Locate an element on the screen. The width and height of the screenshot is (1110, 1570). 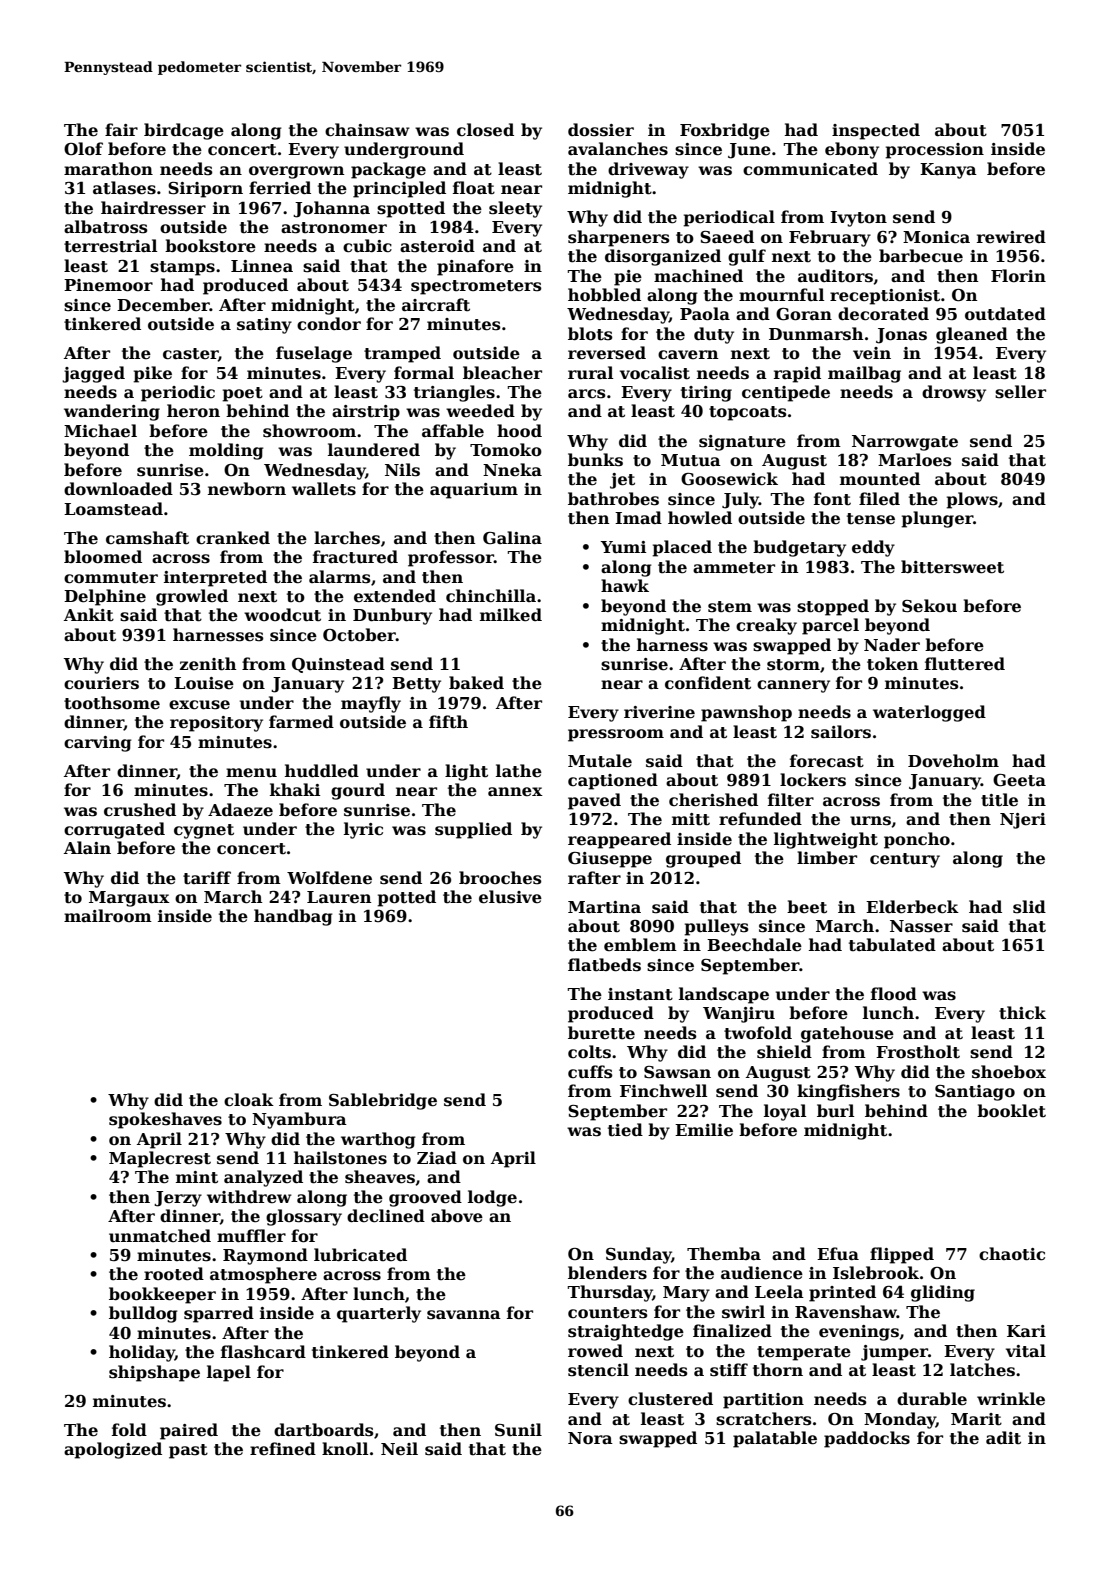
chainsaw is located at coordinates (367, 130).
